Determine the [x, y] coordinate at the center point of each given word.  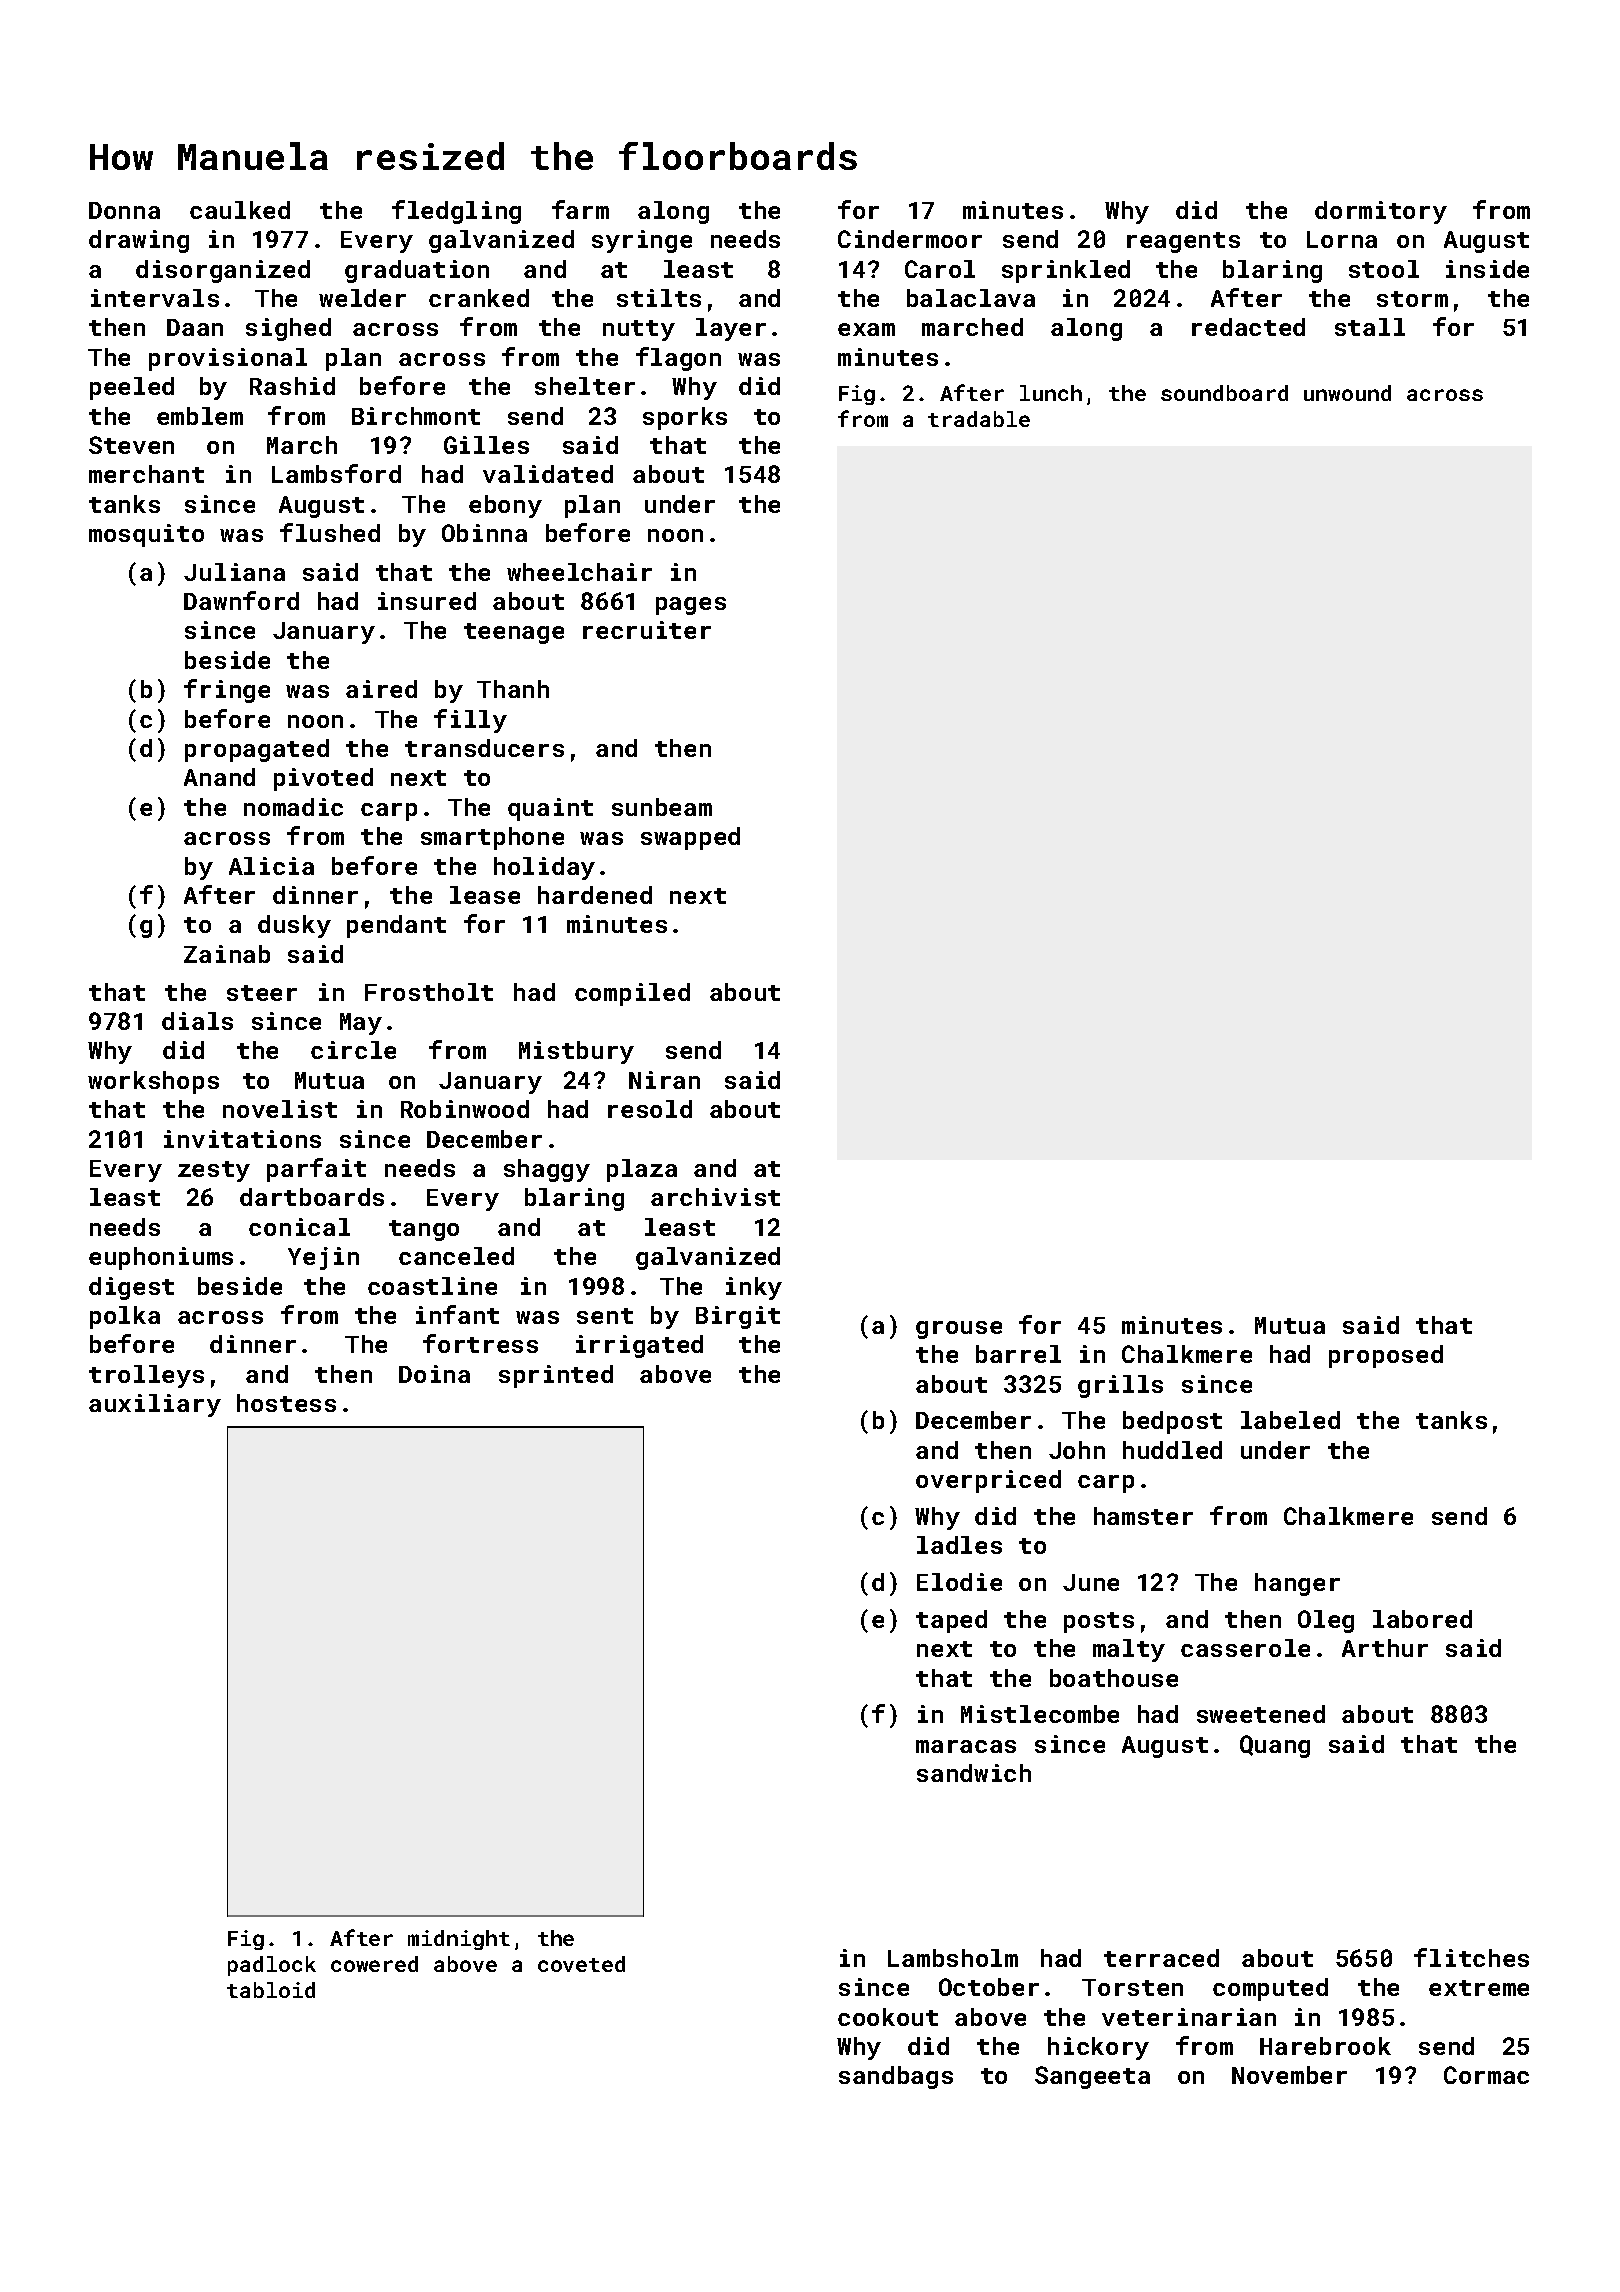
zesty [214, 1171]
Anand [219, 777]
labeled [1290, 1420]
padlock [272, 1966]
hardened [595, 895]
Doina [434, 1374]
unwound [1347, 393]
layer [731, 329]
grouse [959, 1330]
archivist [715, 1197]
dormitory [1381, 212]
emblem [200, 416]
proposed [1386, 1356]
